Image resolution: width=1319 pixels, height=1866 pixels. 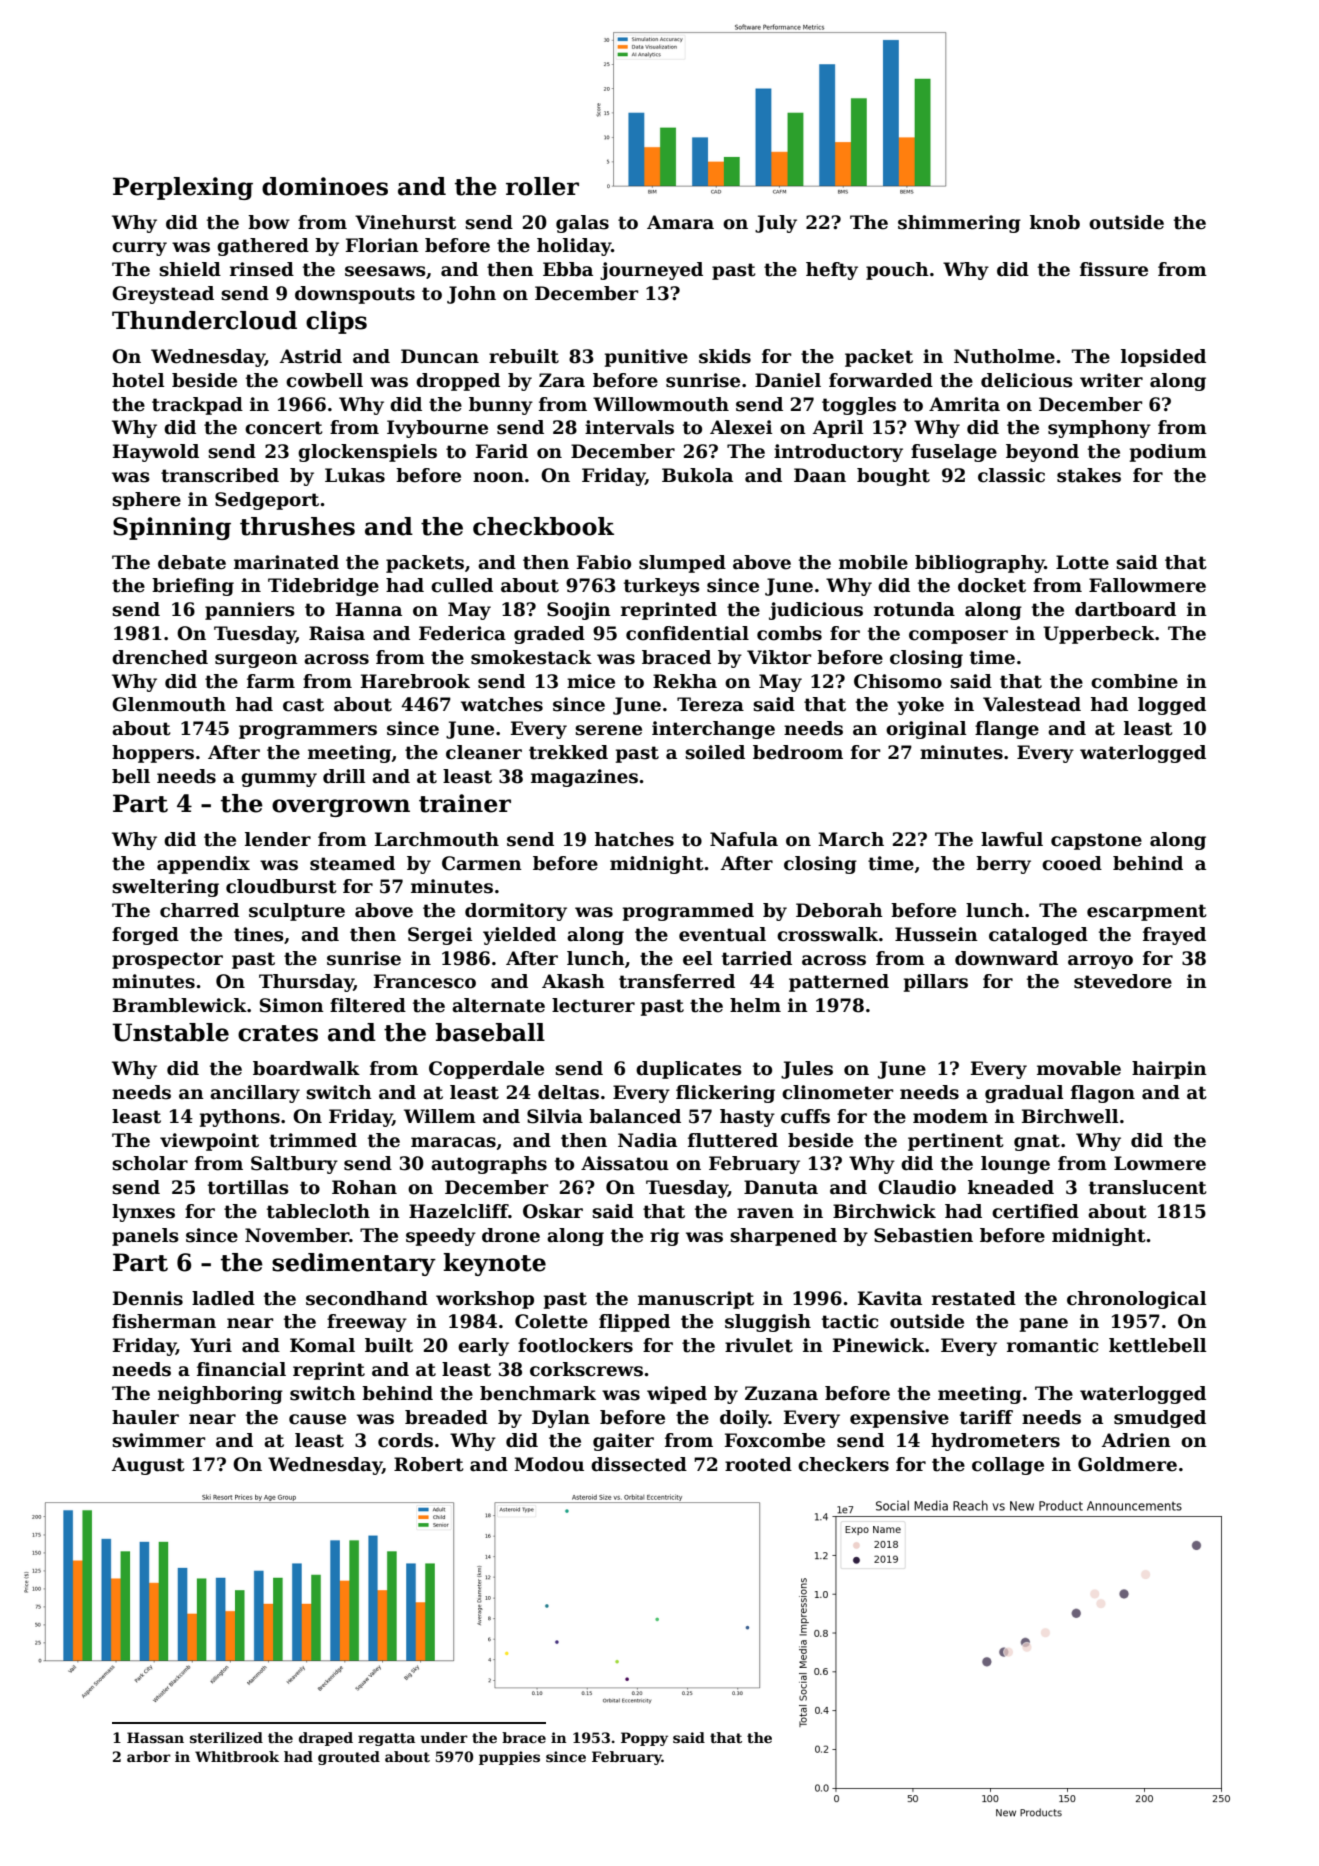 What do you see at coordinates (1125, 609) in the document?
I see `dartboard` at bounding box center [1125, 609].
